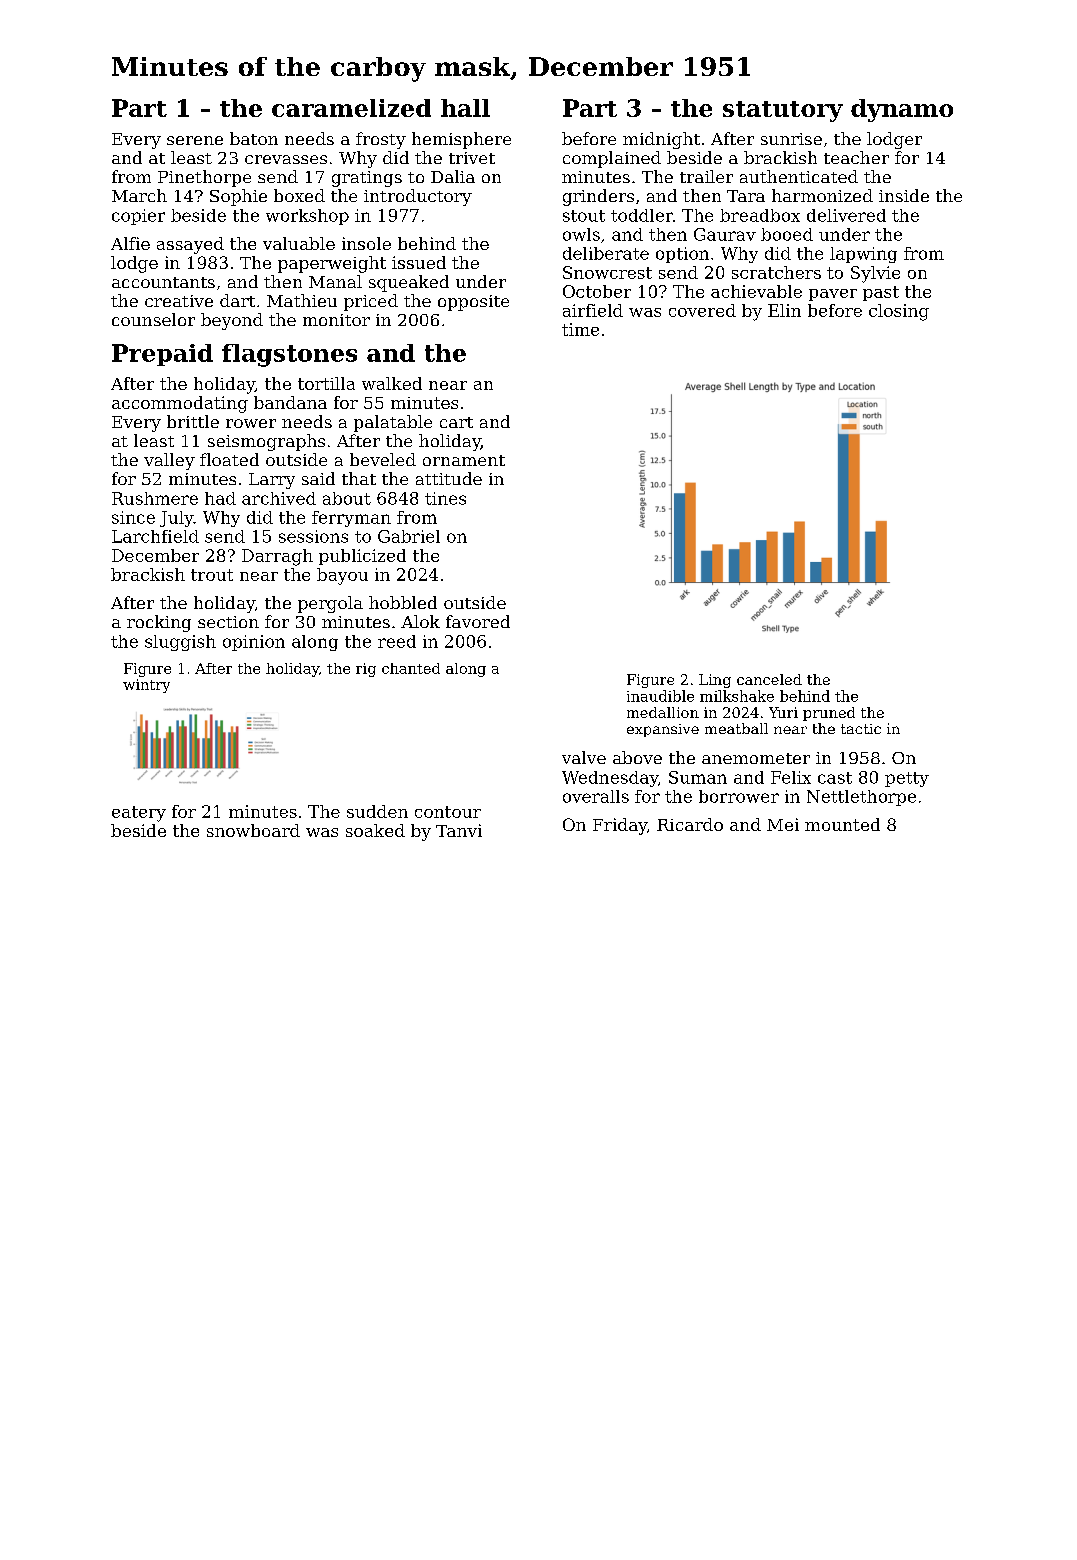  What do you see at coordinates (783, 824) in the image?
I see `Mei` at bounding box center [783, 824].
